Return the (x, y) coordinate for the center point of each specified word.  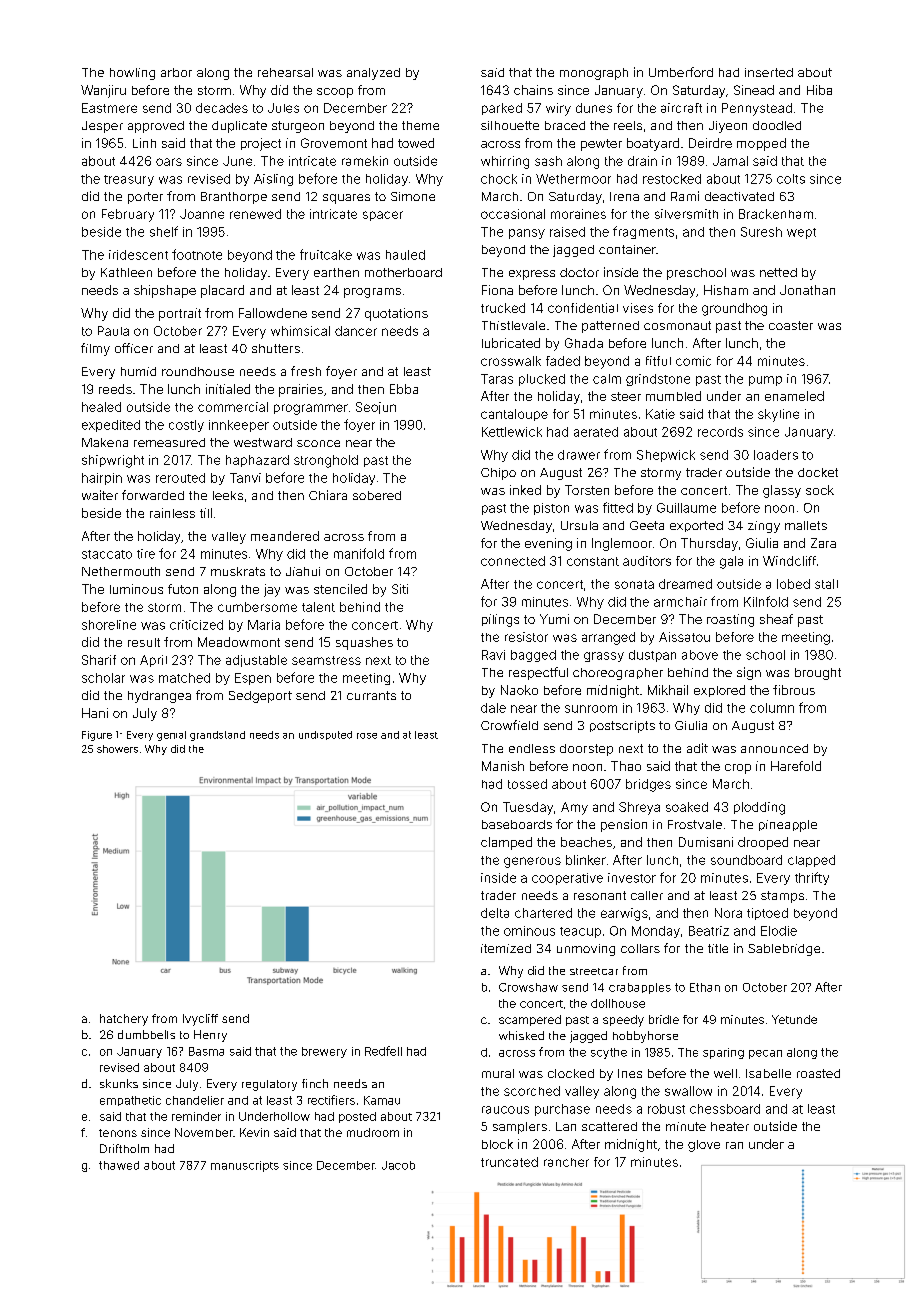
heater (730, 1126)
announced (774, 748)
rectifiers (331, 1100)
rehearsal (285, 72)
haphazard (257, 461)
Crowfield (509, 725)
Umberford (681, 72)
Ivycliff (200, 1020)
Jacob (398, 1165)
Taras (497, 379)
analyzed (373, 74)
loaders (776, 455)
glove (704, 1146)
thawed (119, 1165)
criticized (196, 625)
